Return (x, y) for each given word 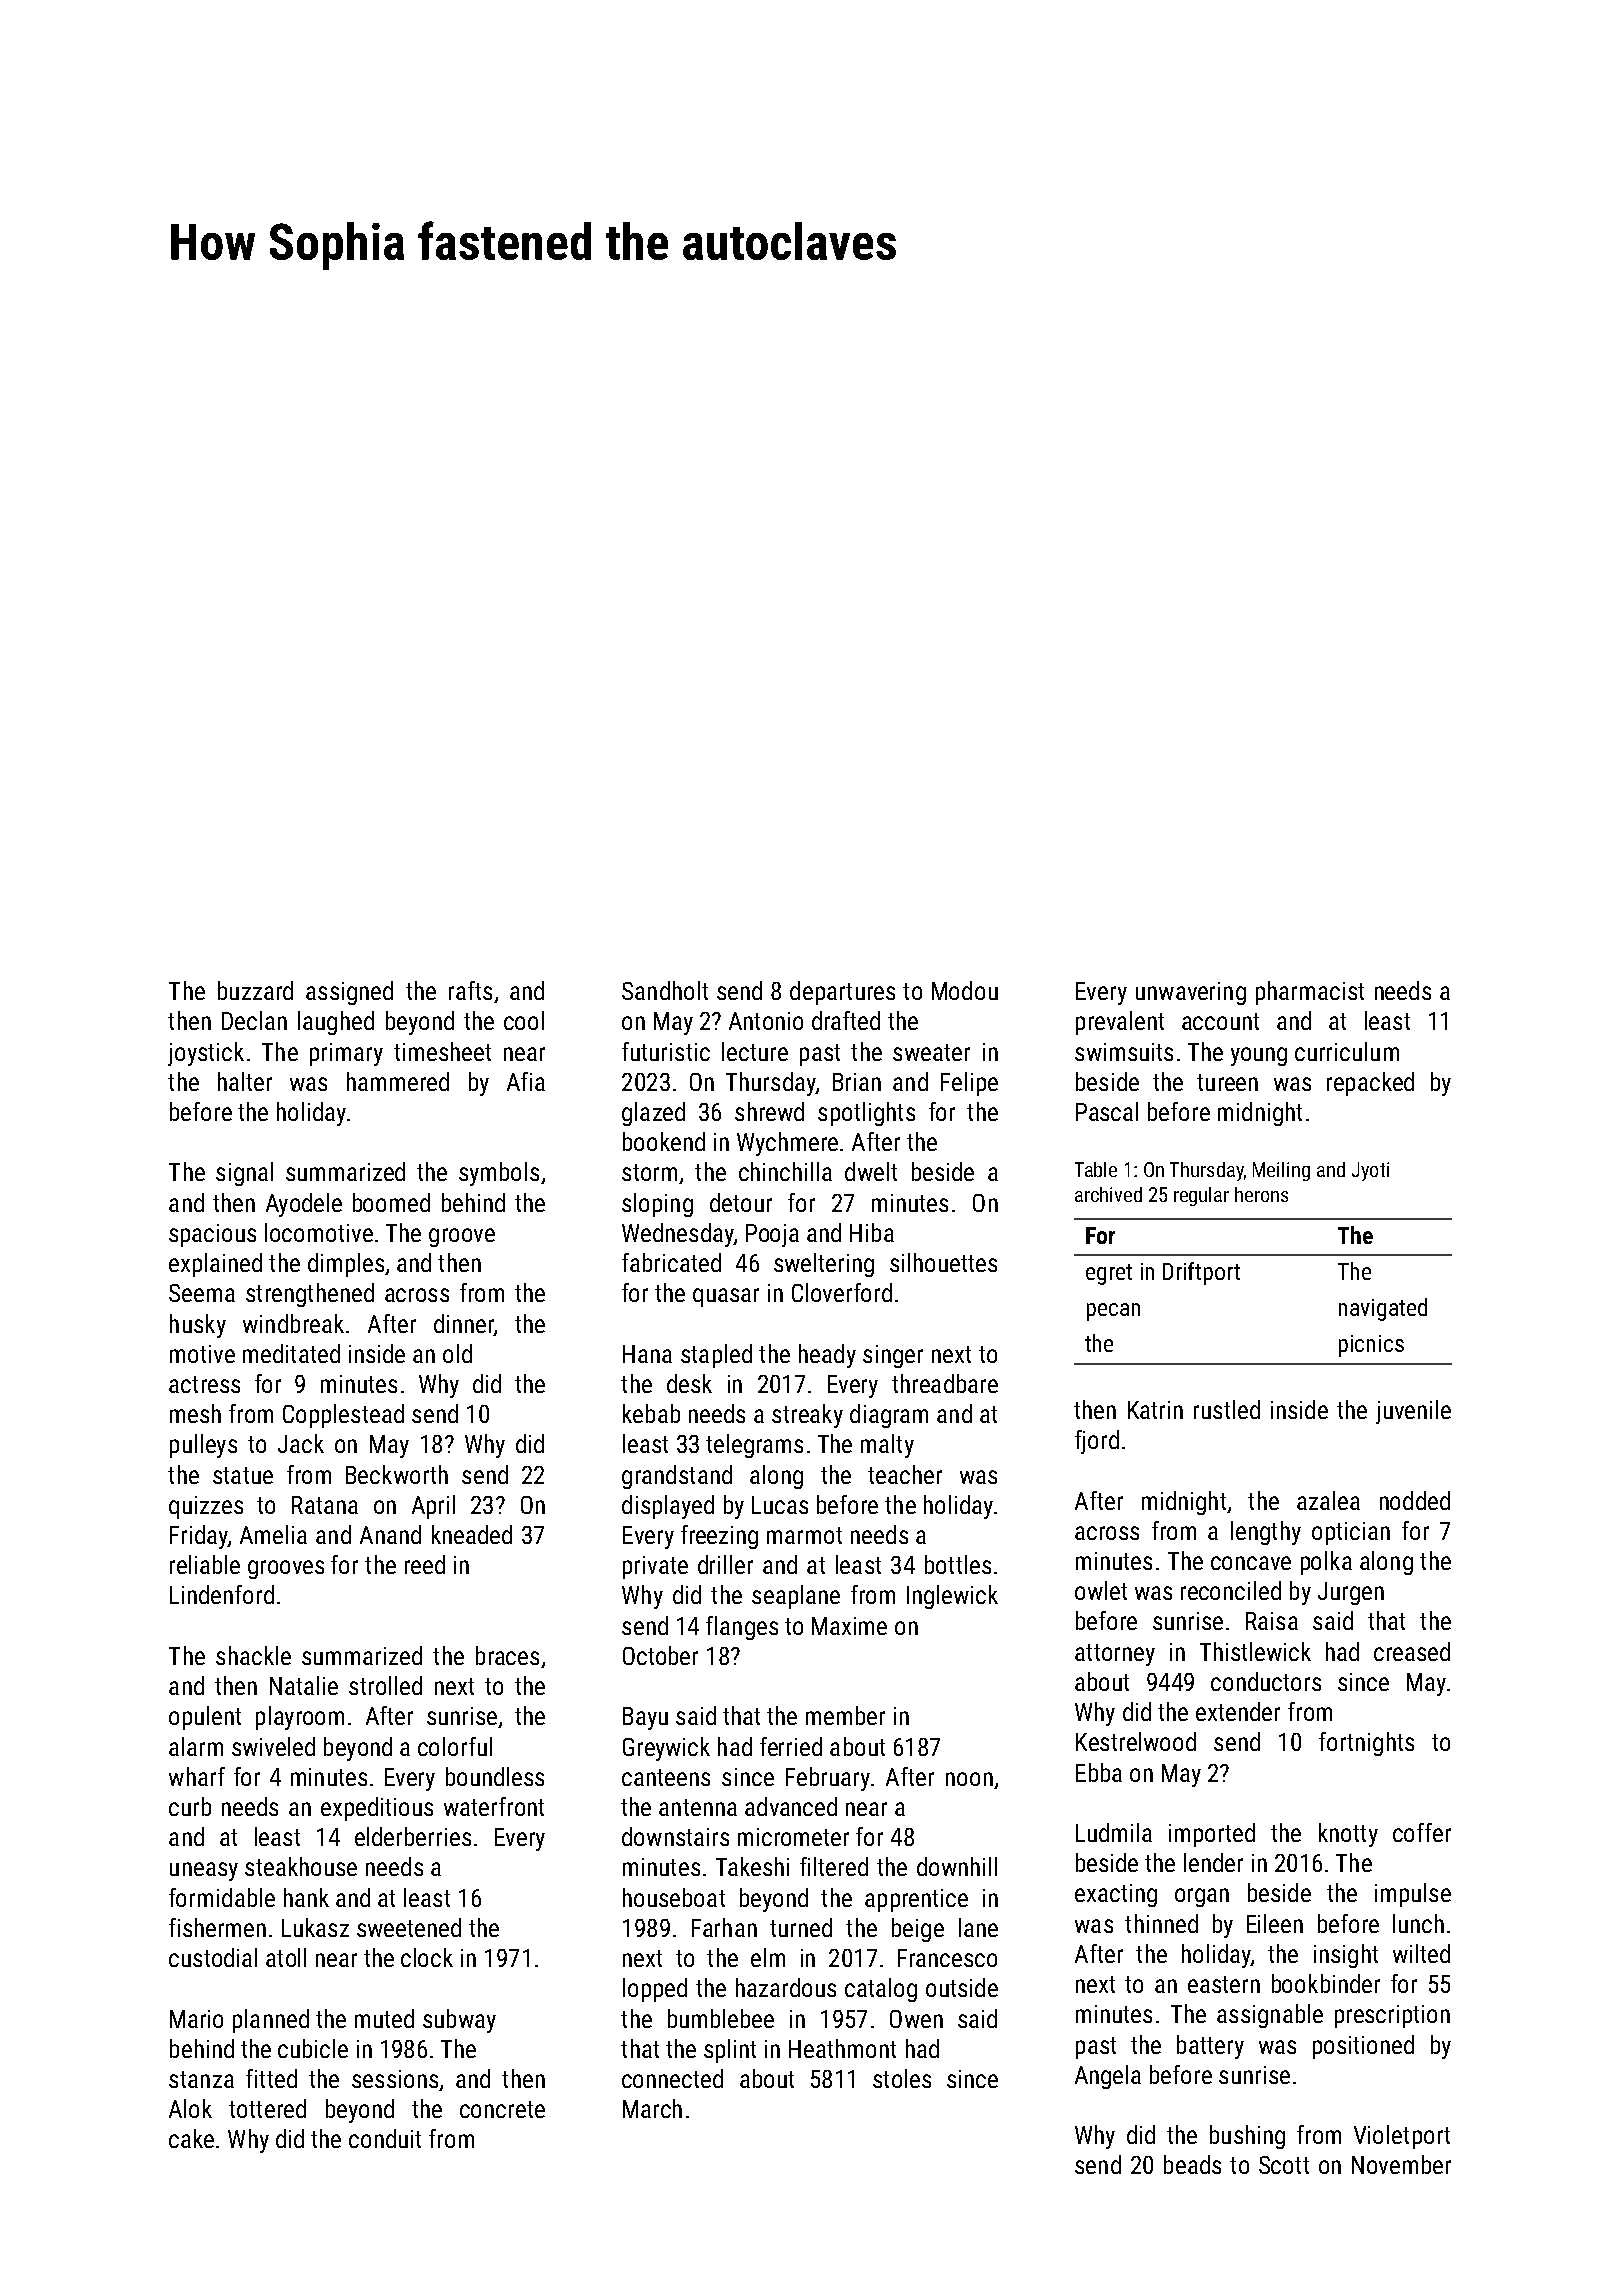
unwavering (1191, 993)
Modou (965, 990)
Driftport (1201, 1273)
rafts (470, 990)
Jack (301, 1443)
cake (191, 2138)
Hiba (872, 1232)
